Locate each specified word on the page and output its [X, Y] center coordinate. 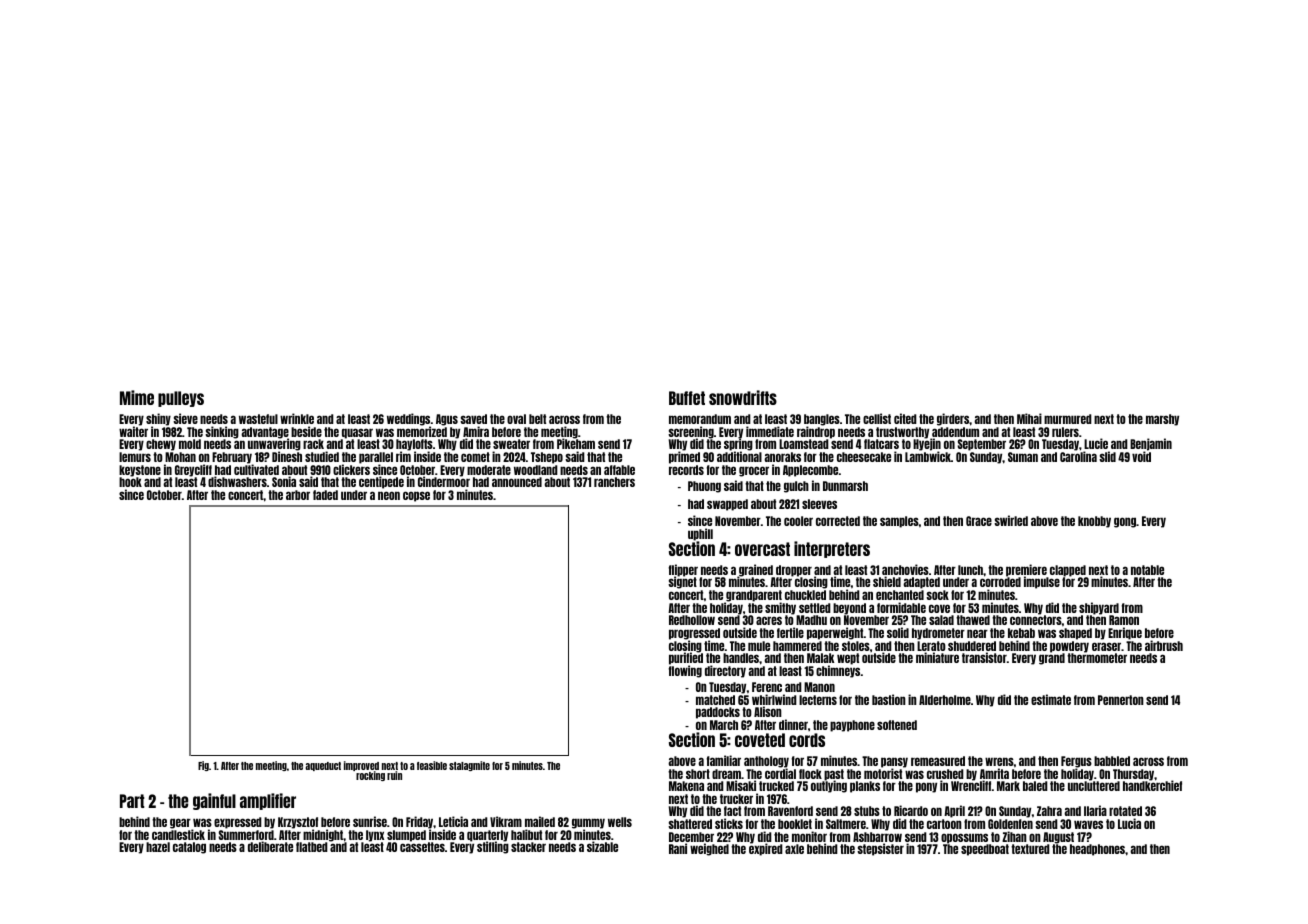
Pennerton [1121, 700]
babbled [1112, 761]
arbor [298, 495]
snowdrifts [743, 397]
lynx [375, 836]
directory [725, 671]
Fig [203, 766]
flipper [683, 570]
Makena [686, 786]
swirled [1011, 520]
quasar [357, 433]
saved [473, 419]
